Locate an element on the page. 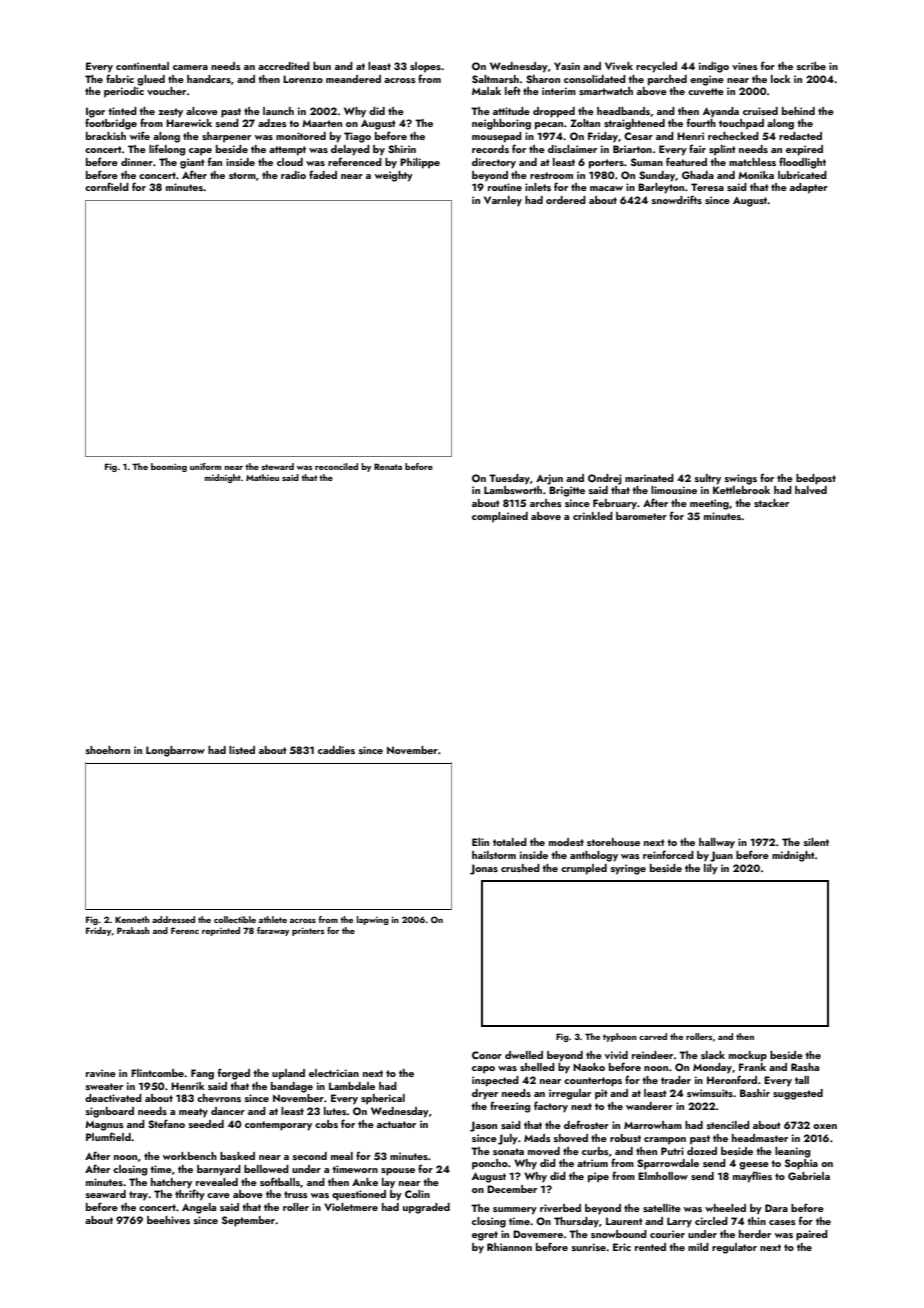  caddies is located at coordinates (336, 750).
